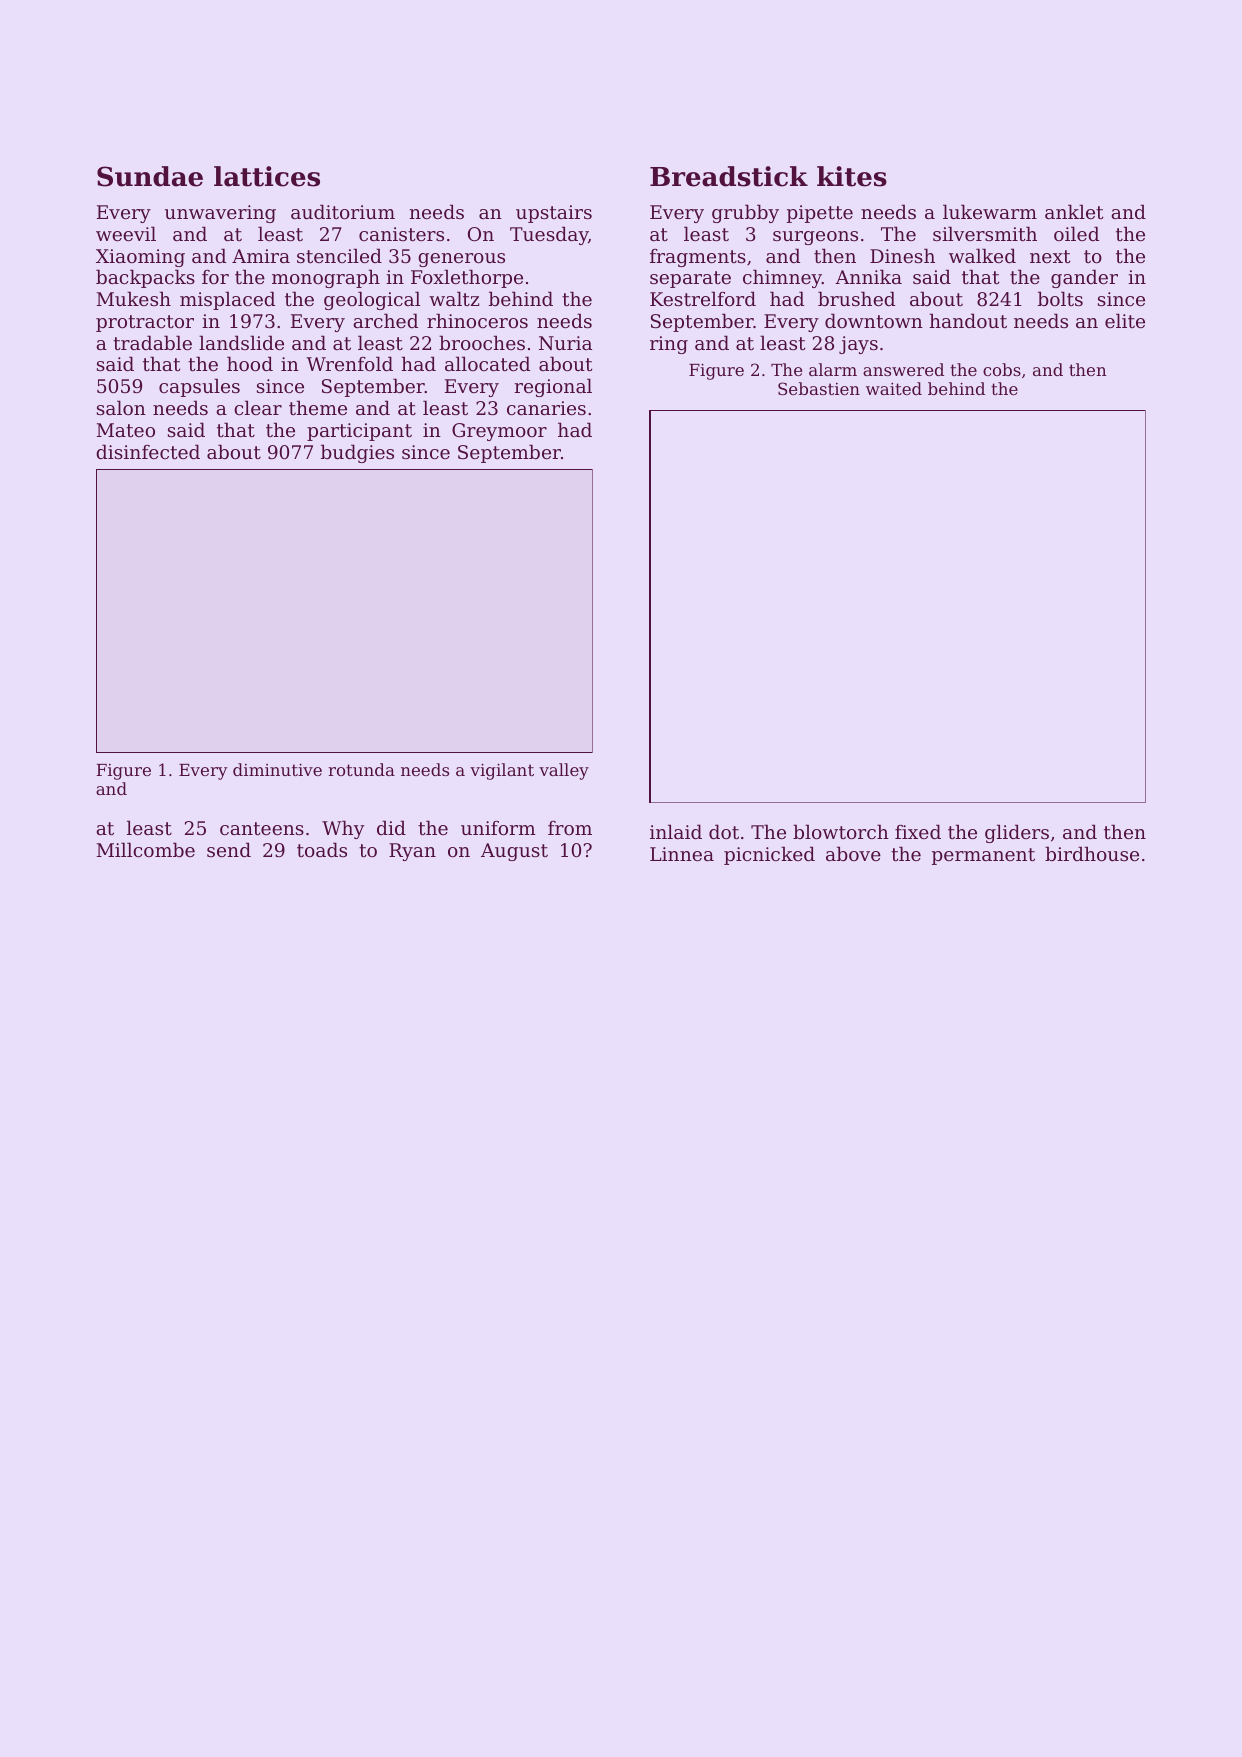 Image resolution: width=1242 pixels, height=1757 pixels. I want to click on dot, so click(724, 831).
